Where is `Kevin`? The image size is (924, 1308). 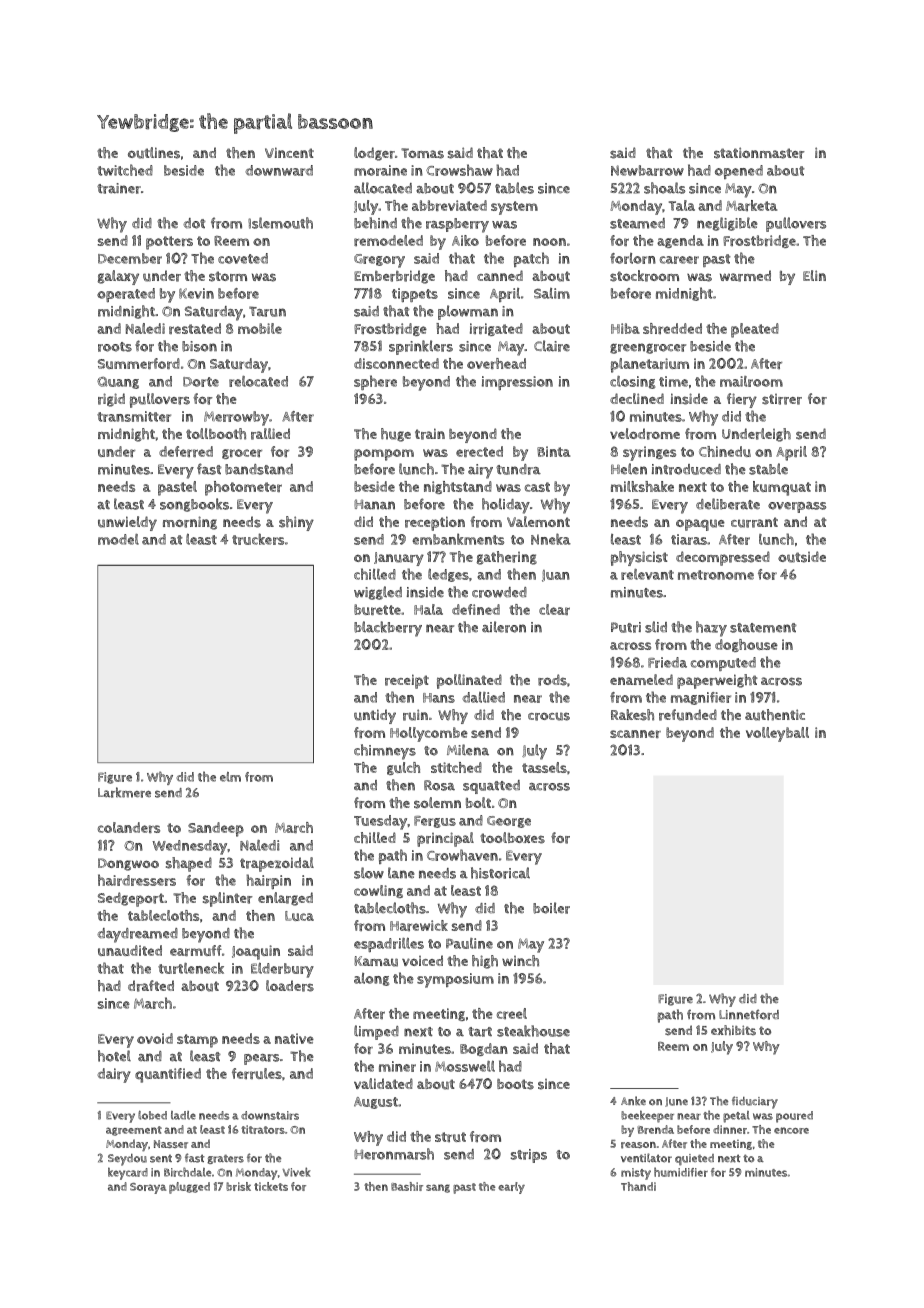 Kevin is located at coordinates (196, 293).
